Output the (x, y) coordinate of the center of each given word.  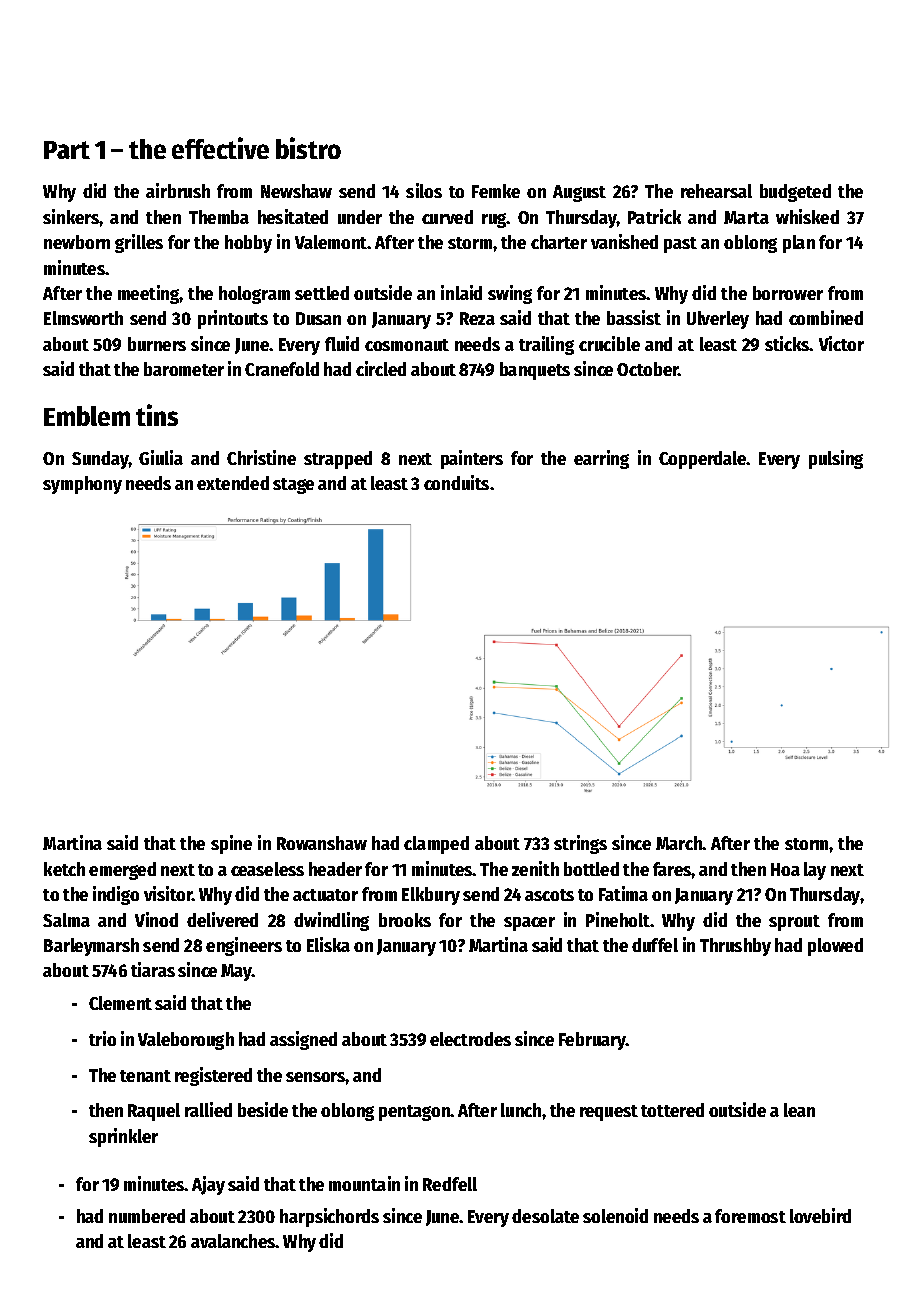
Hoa (785, 869)
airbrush (178, 190)
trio (102, 1038)
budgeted (795, 193)
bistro (308, 148)
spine (231, 844)
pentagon (415, 1113)
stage (293, 486)
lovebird (820, 1215)
